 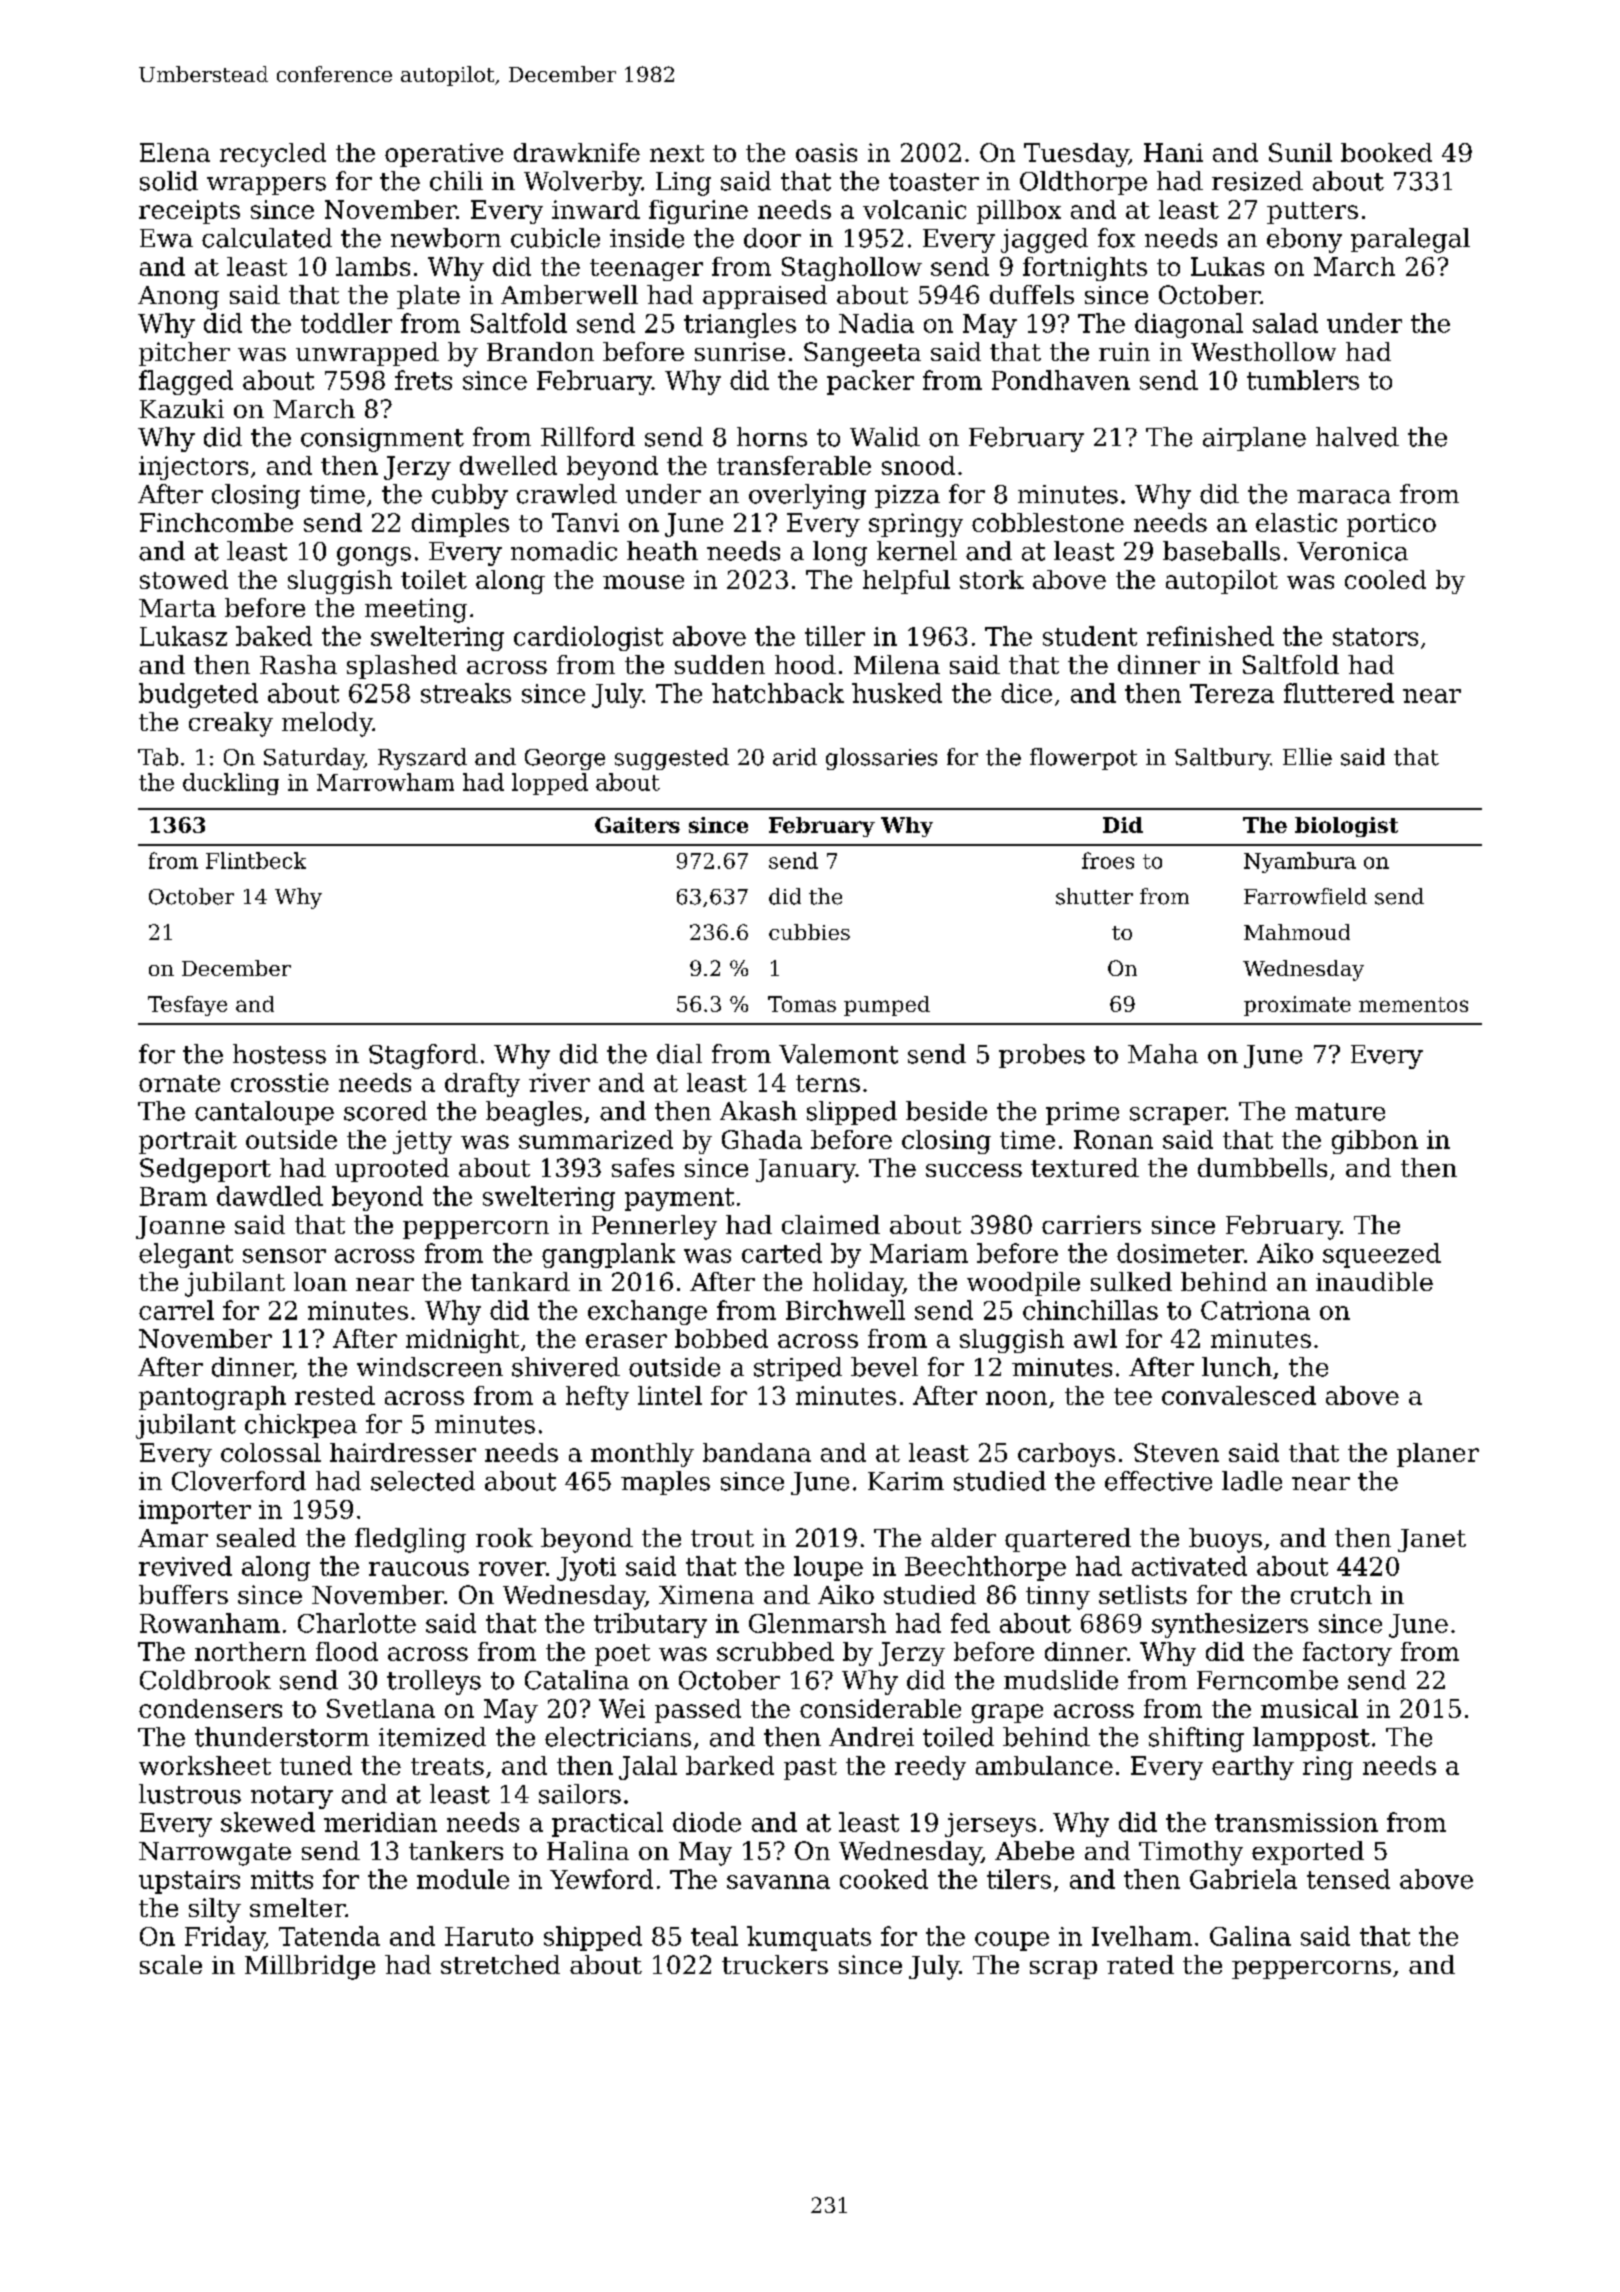 I want to click on Galina, so click(x=1250, y=1936).
